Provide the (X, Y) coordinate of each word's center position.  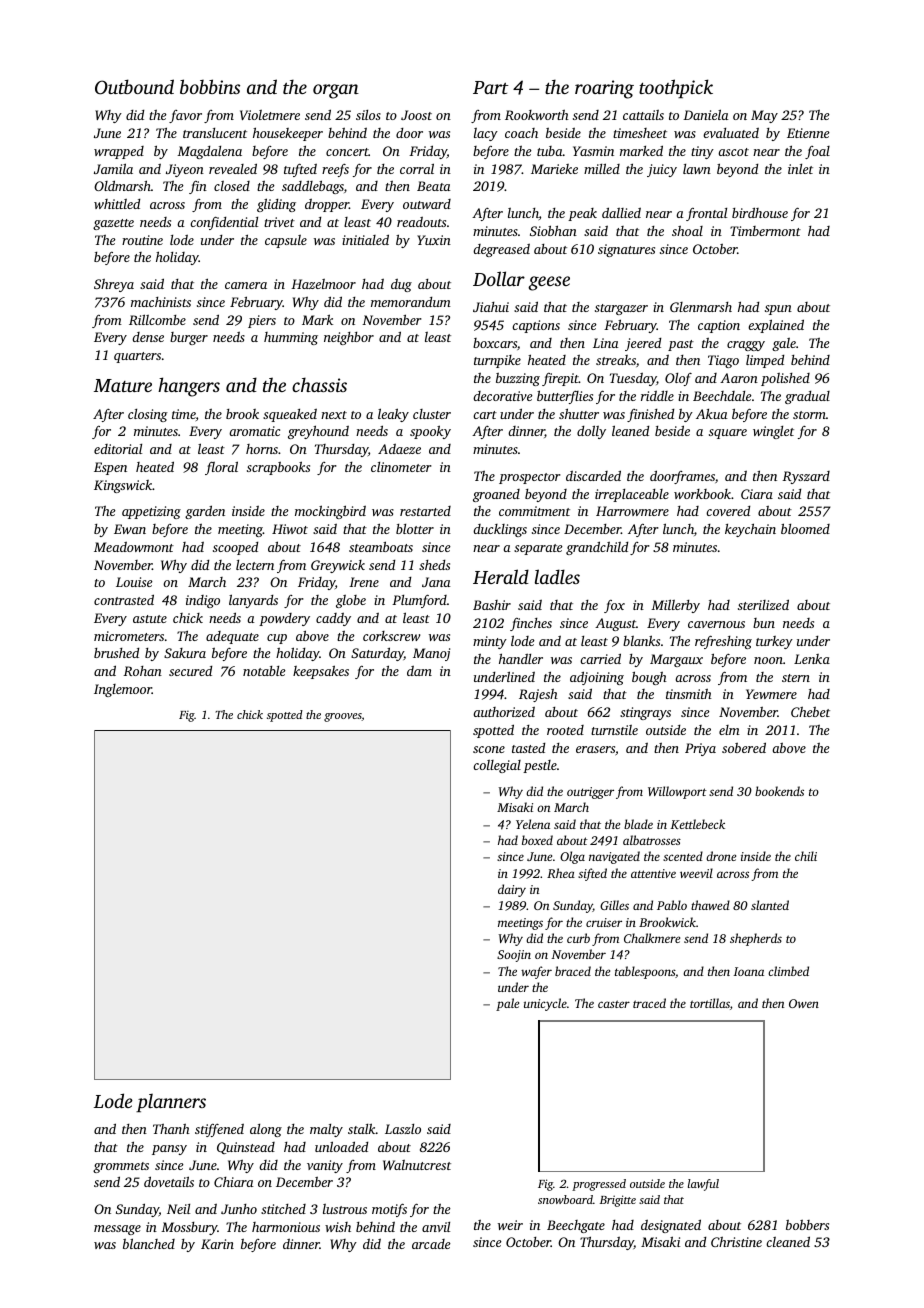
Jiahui (491, 307)
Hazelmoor (323, 284)
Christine (736, 1241)
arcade (431, 1244)
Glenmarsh (701, 307)
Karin (217, 1244)
